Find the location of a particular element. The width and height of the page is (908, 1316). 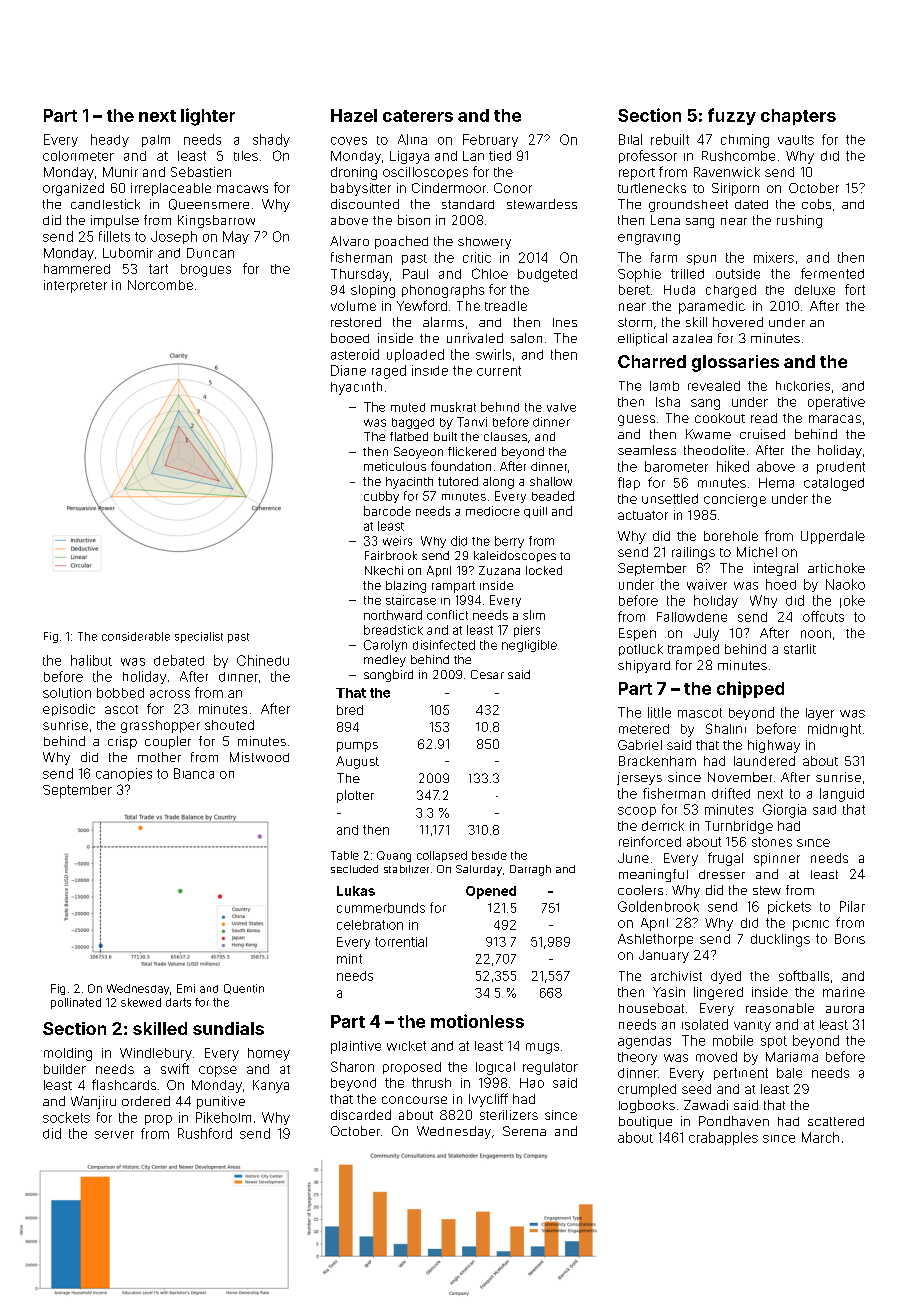

Rushford is located at coordinates (205, 1133).
